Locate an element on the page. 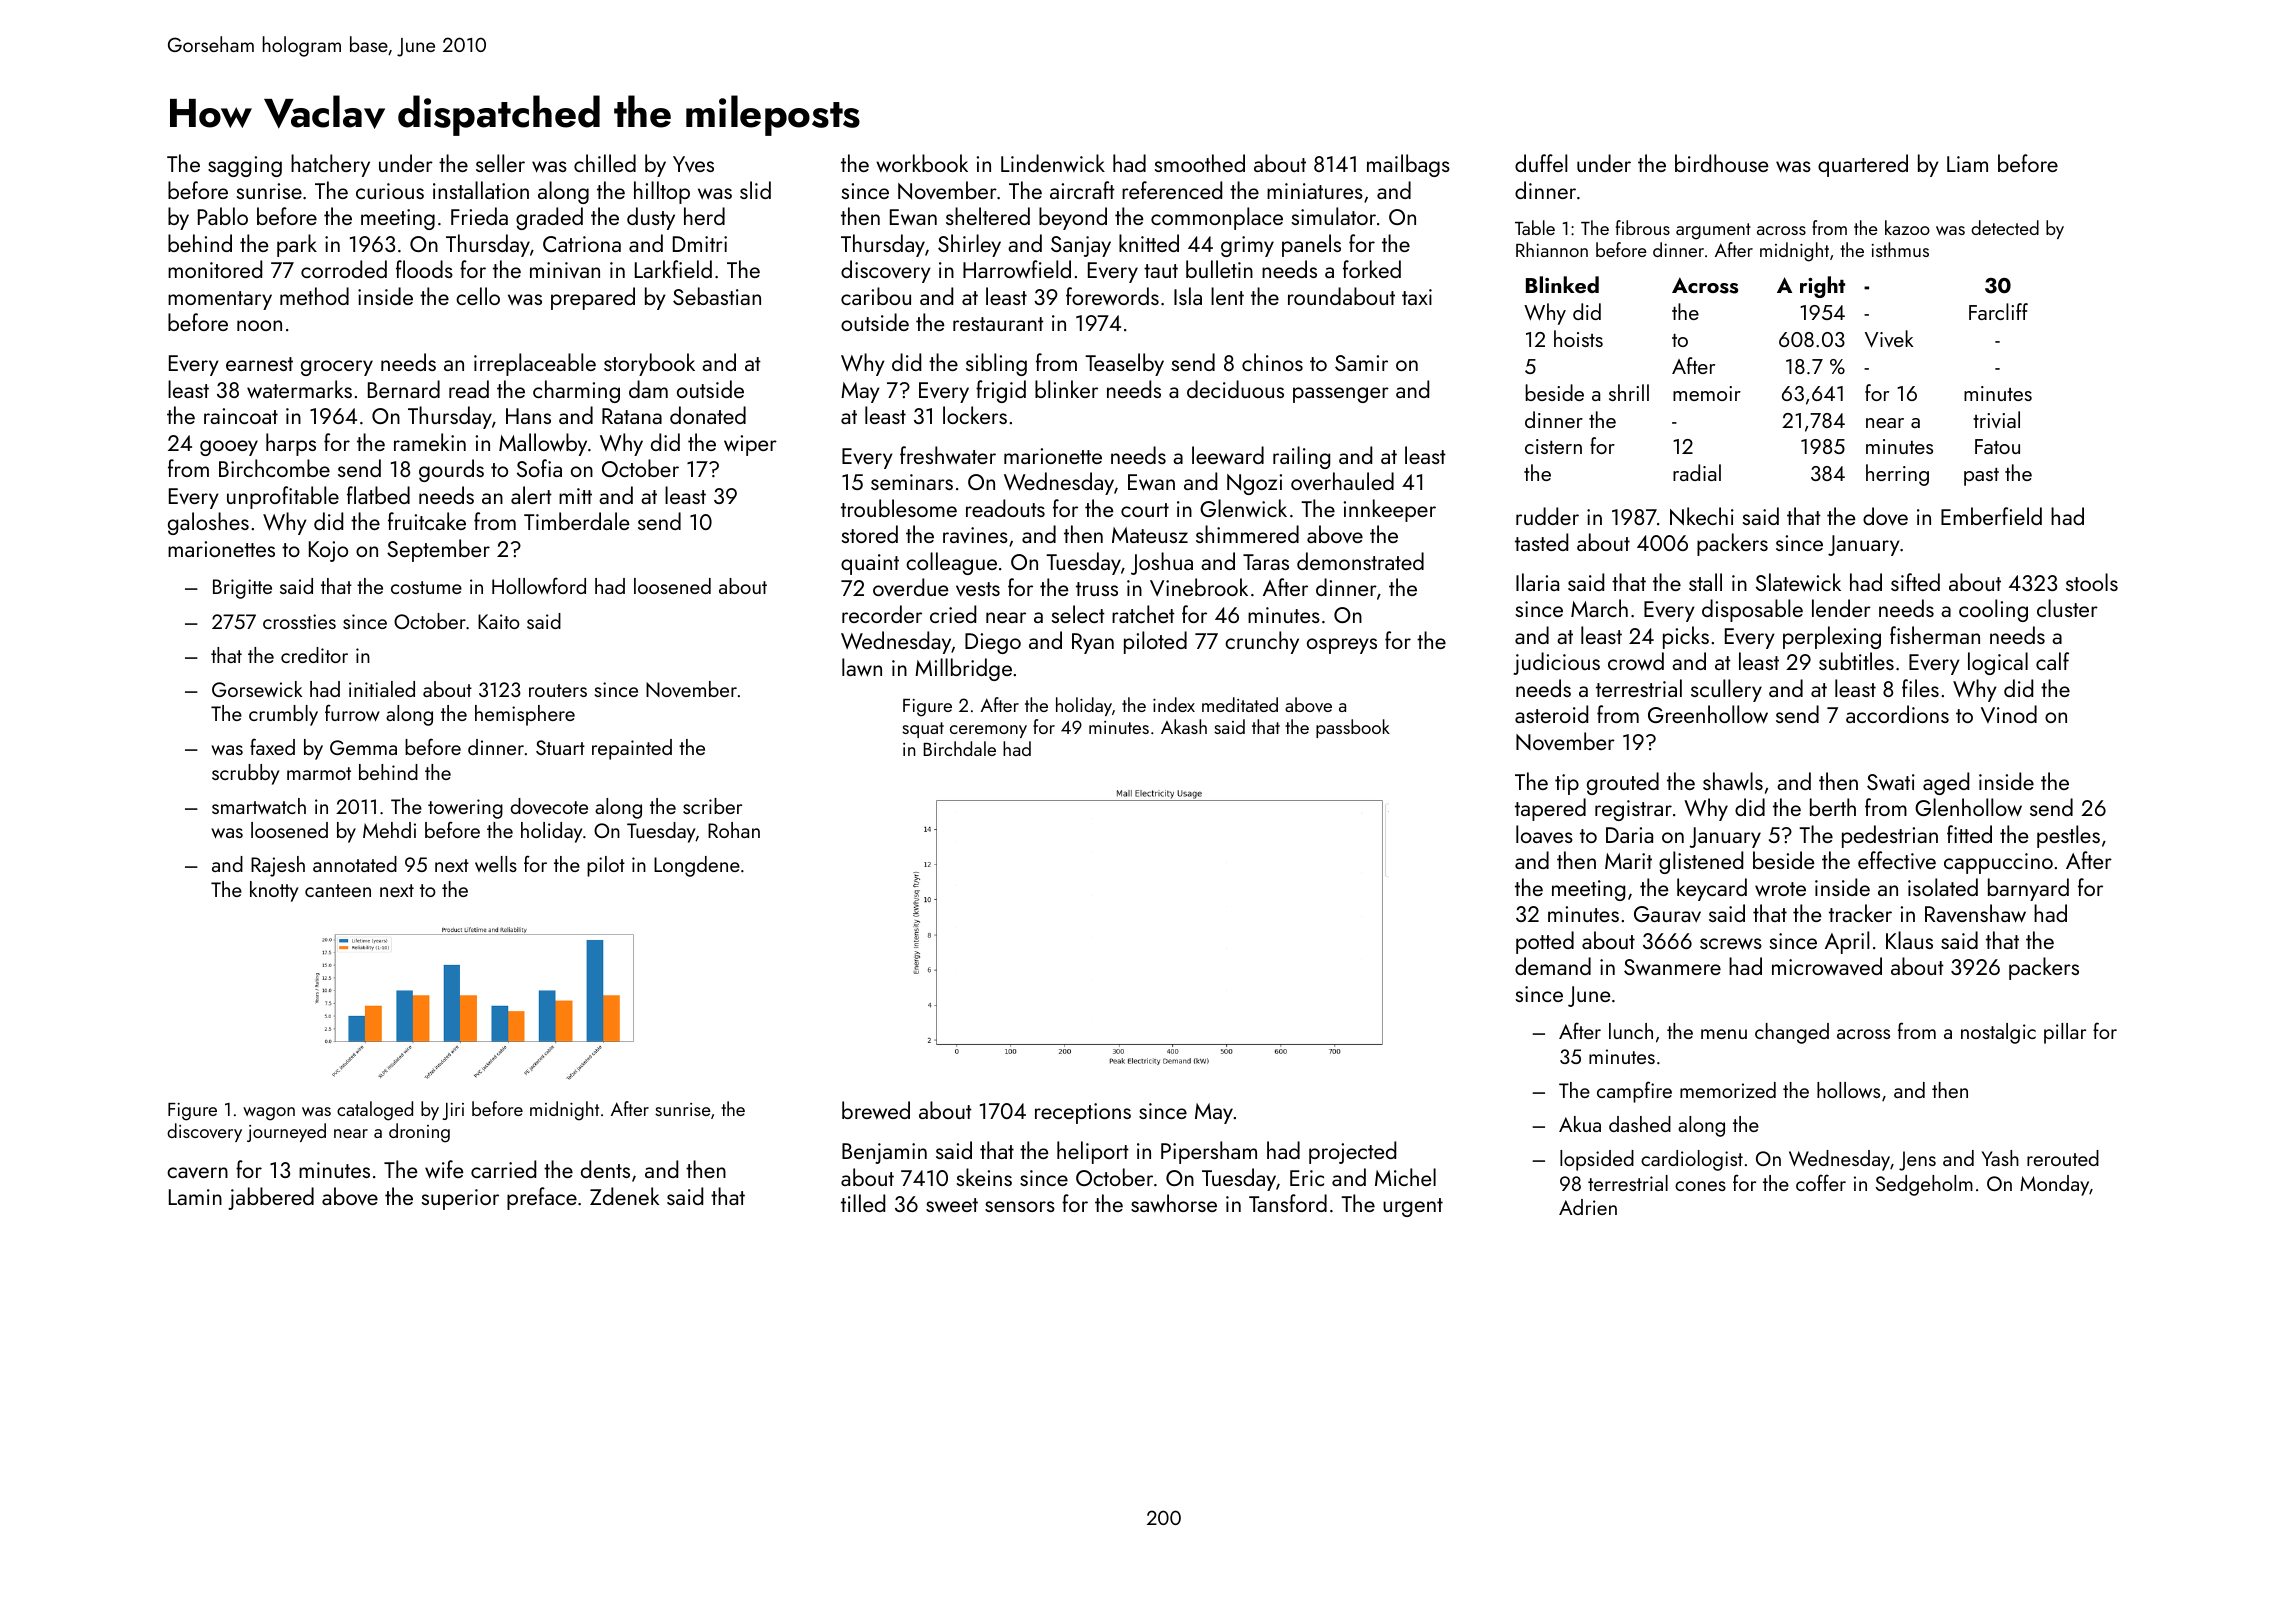  momentary is located at coordinates (220, 300).
